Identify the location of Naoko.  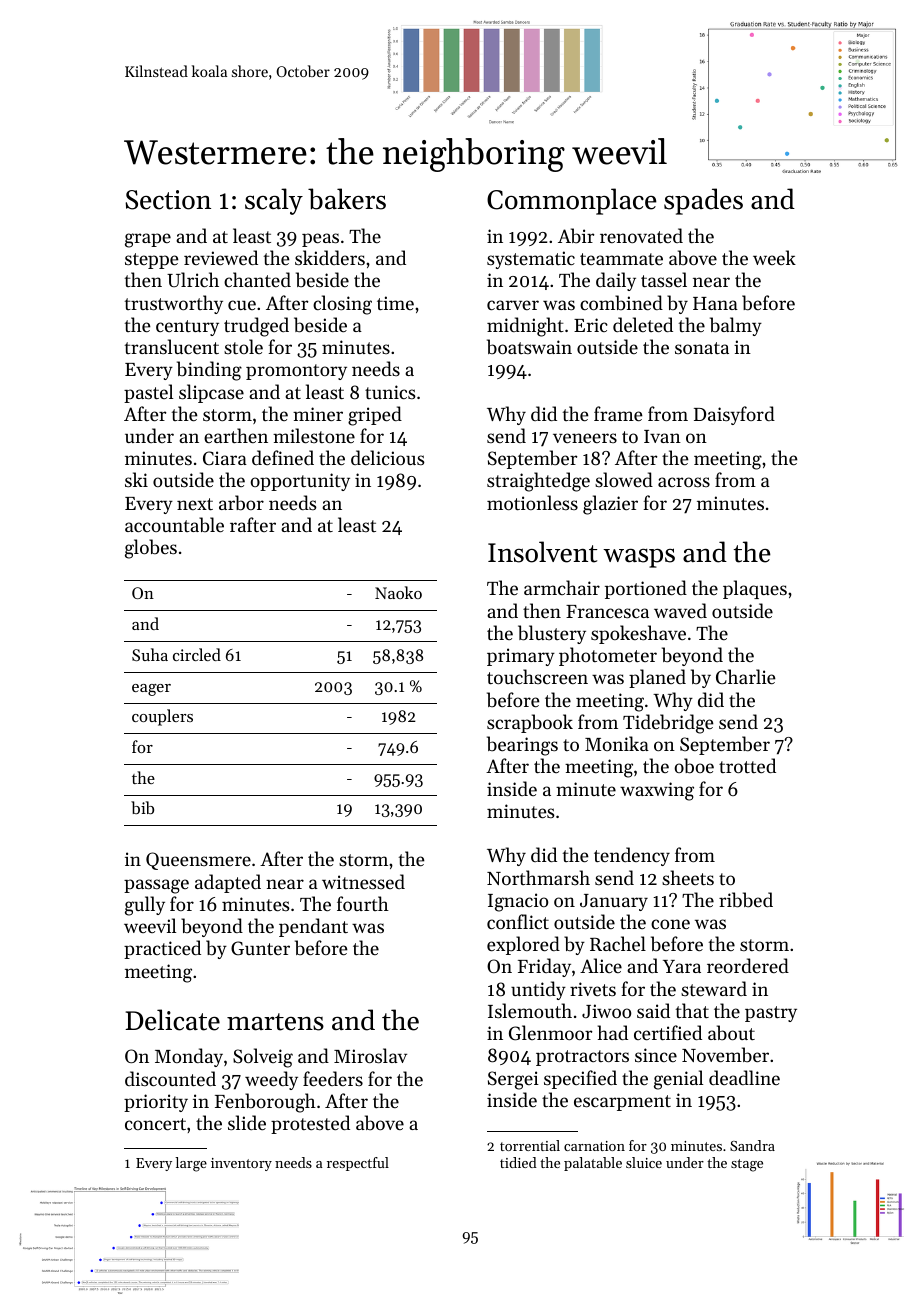
(398, 592).
